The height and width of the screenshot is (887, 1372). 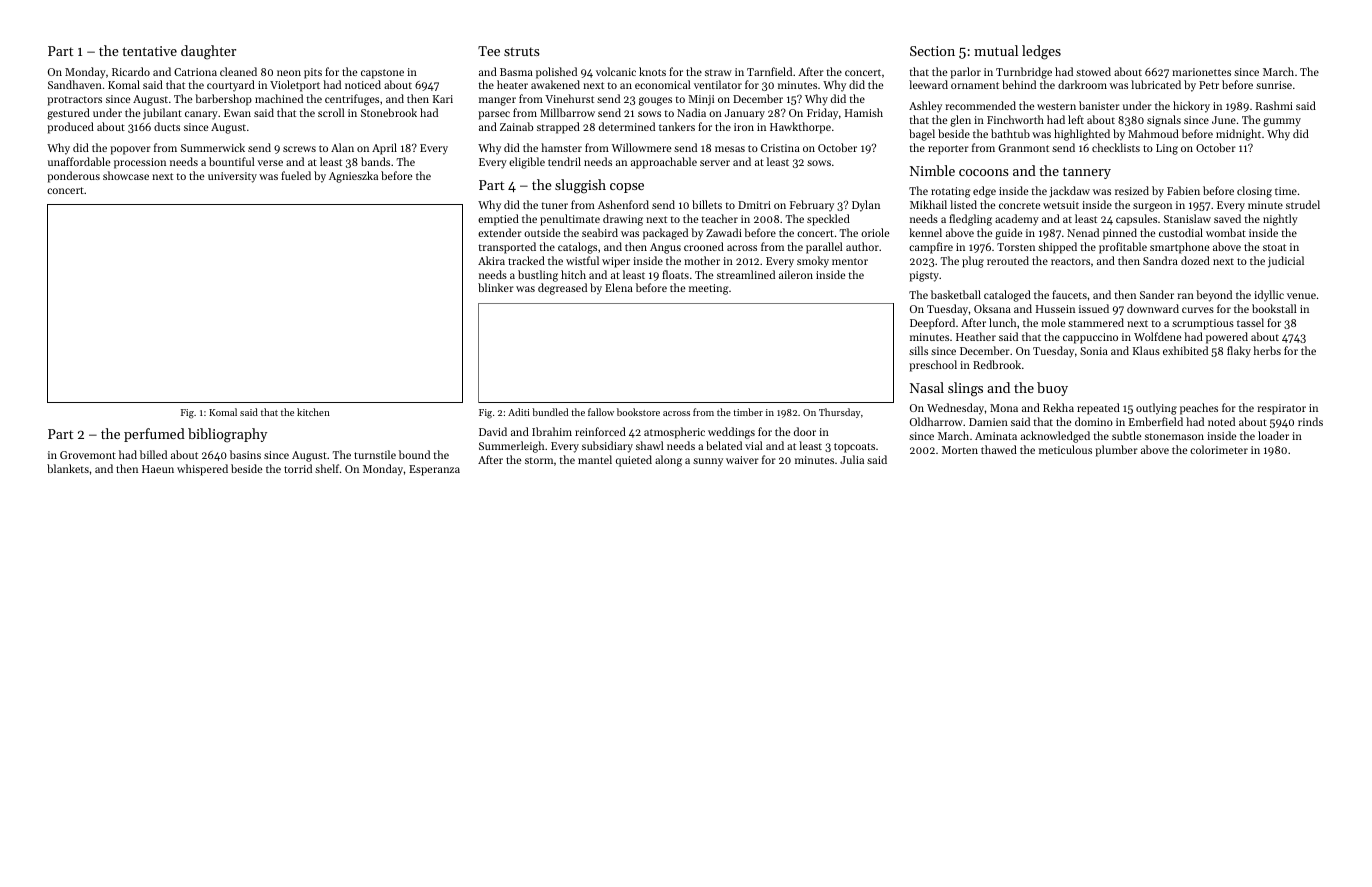 I want to click on Section, so click(x=932, y=51).
